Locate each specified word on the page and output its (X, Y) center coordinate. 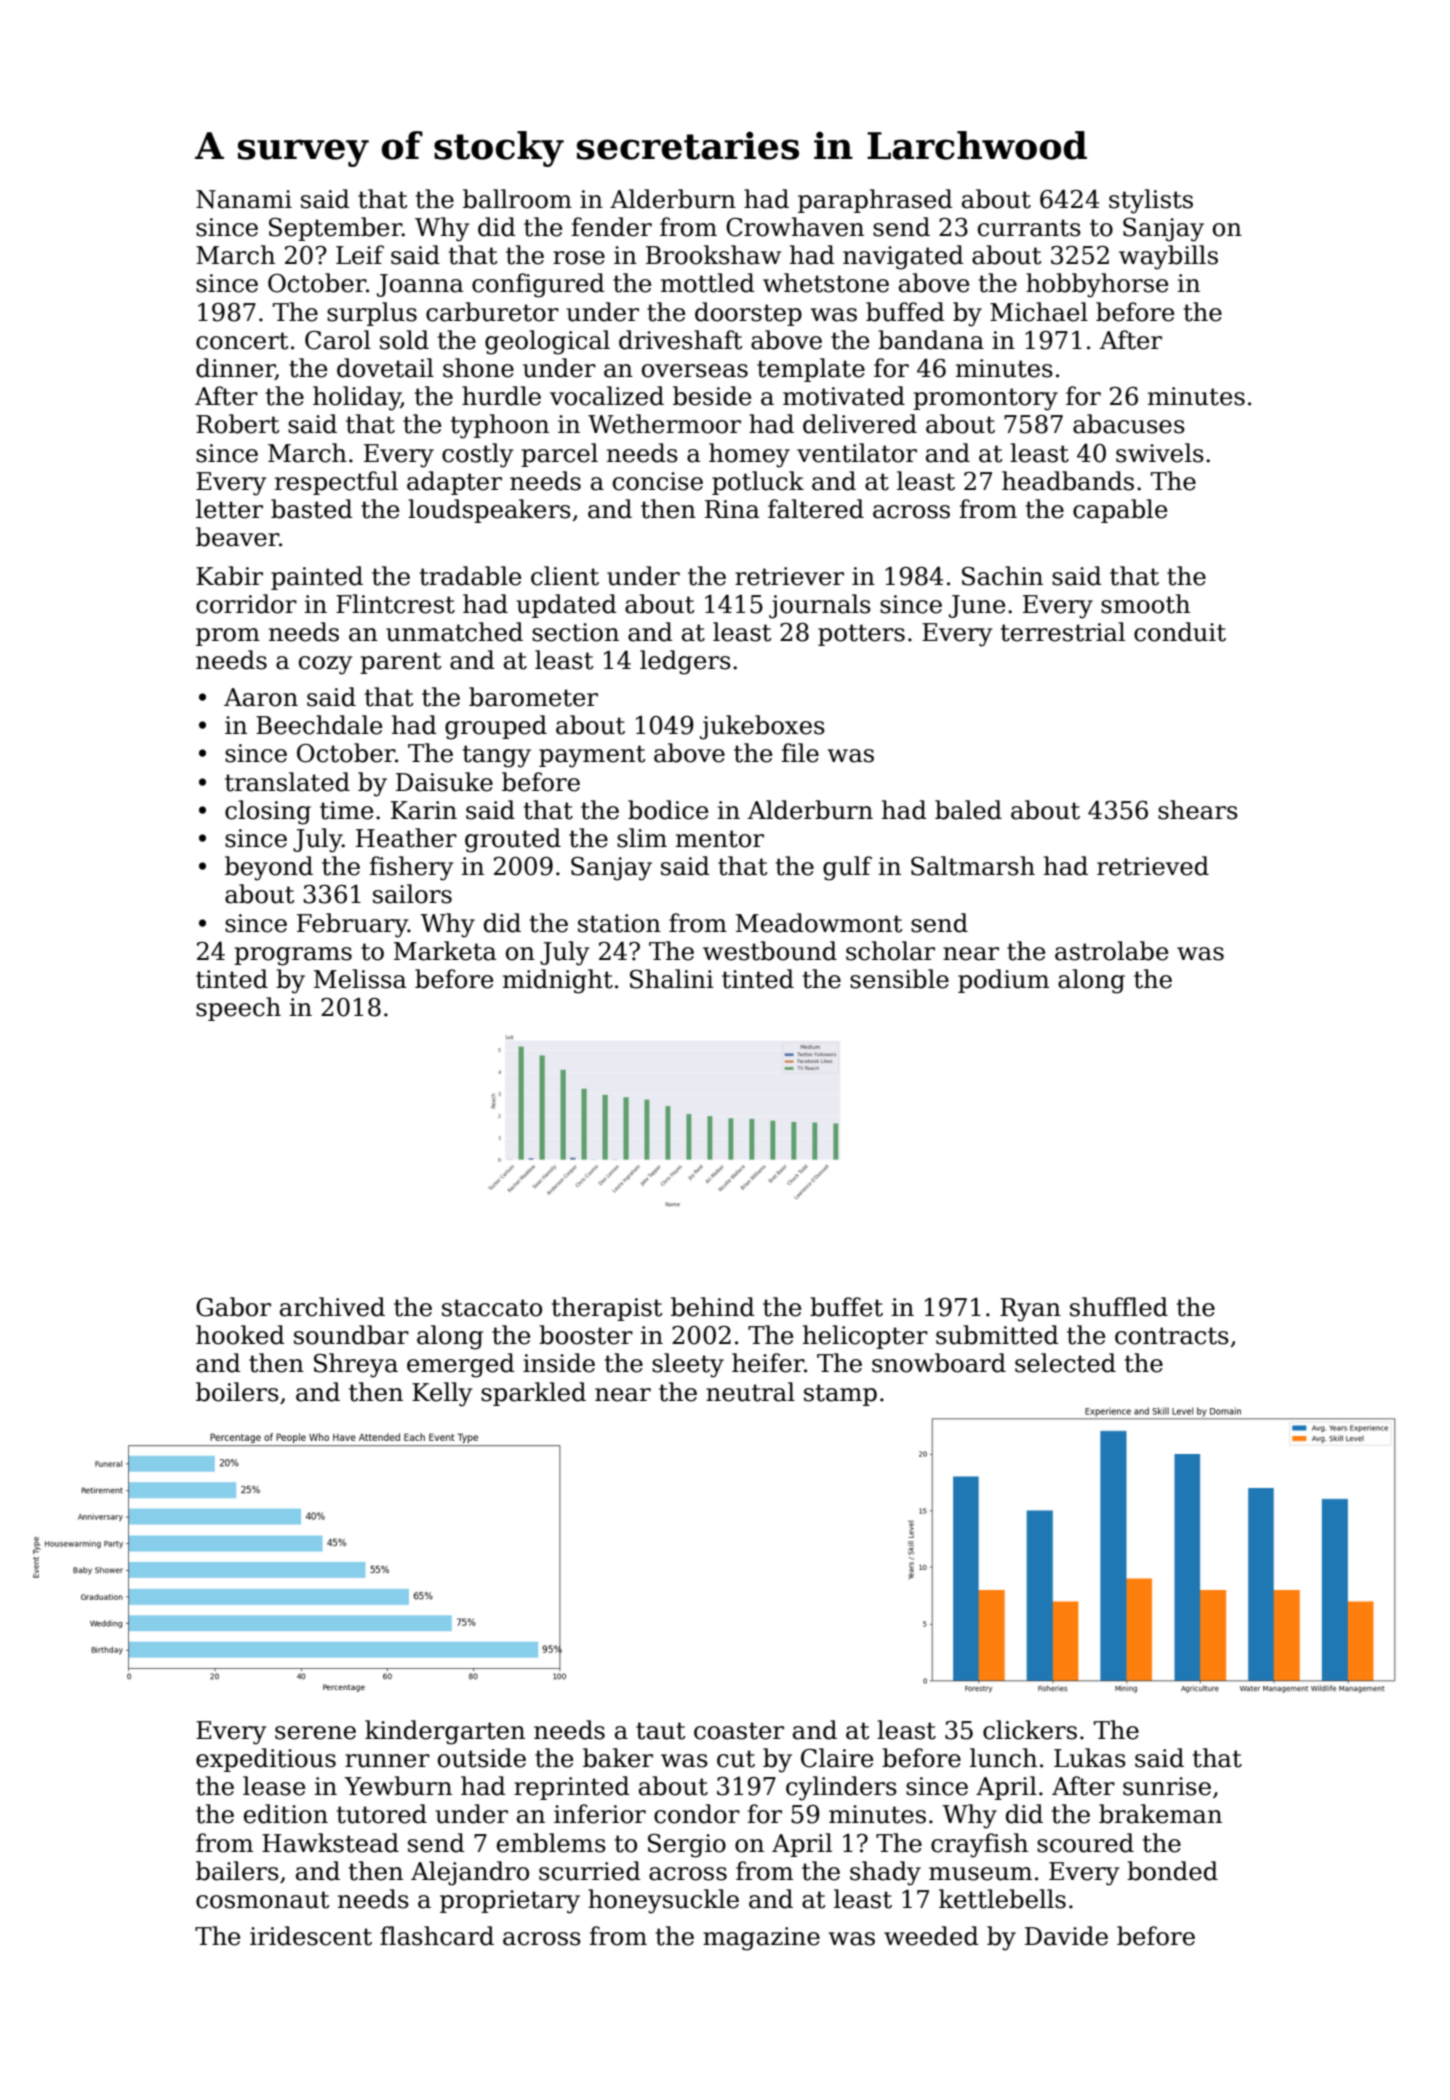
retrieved (1153, 866)
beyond (269, 868)
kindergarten (445, 1732)
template (811, 370)
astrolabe (1111, 951)
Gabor (233, 1307)
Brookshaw (713, 255)
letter (229, 509)
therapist (607, 1309)
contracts (1172, 1336)
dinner (235, 369)
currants (1029, 228)
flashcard (437, 1936)
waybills (1168, 257)
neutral (750, 1392)
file (800, 753)
